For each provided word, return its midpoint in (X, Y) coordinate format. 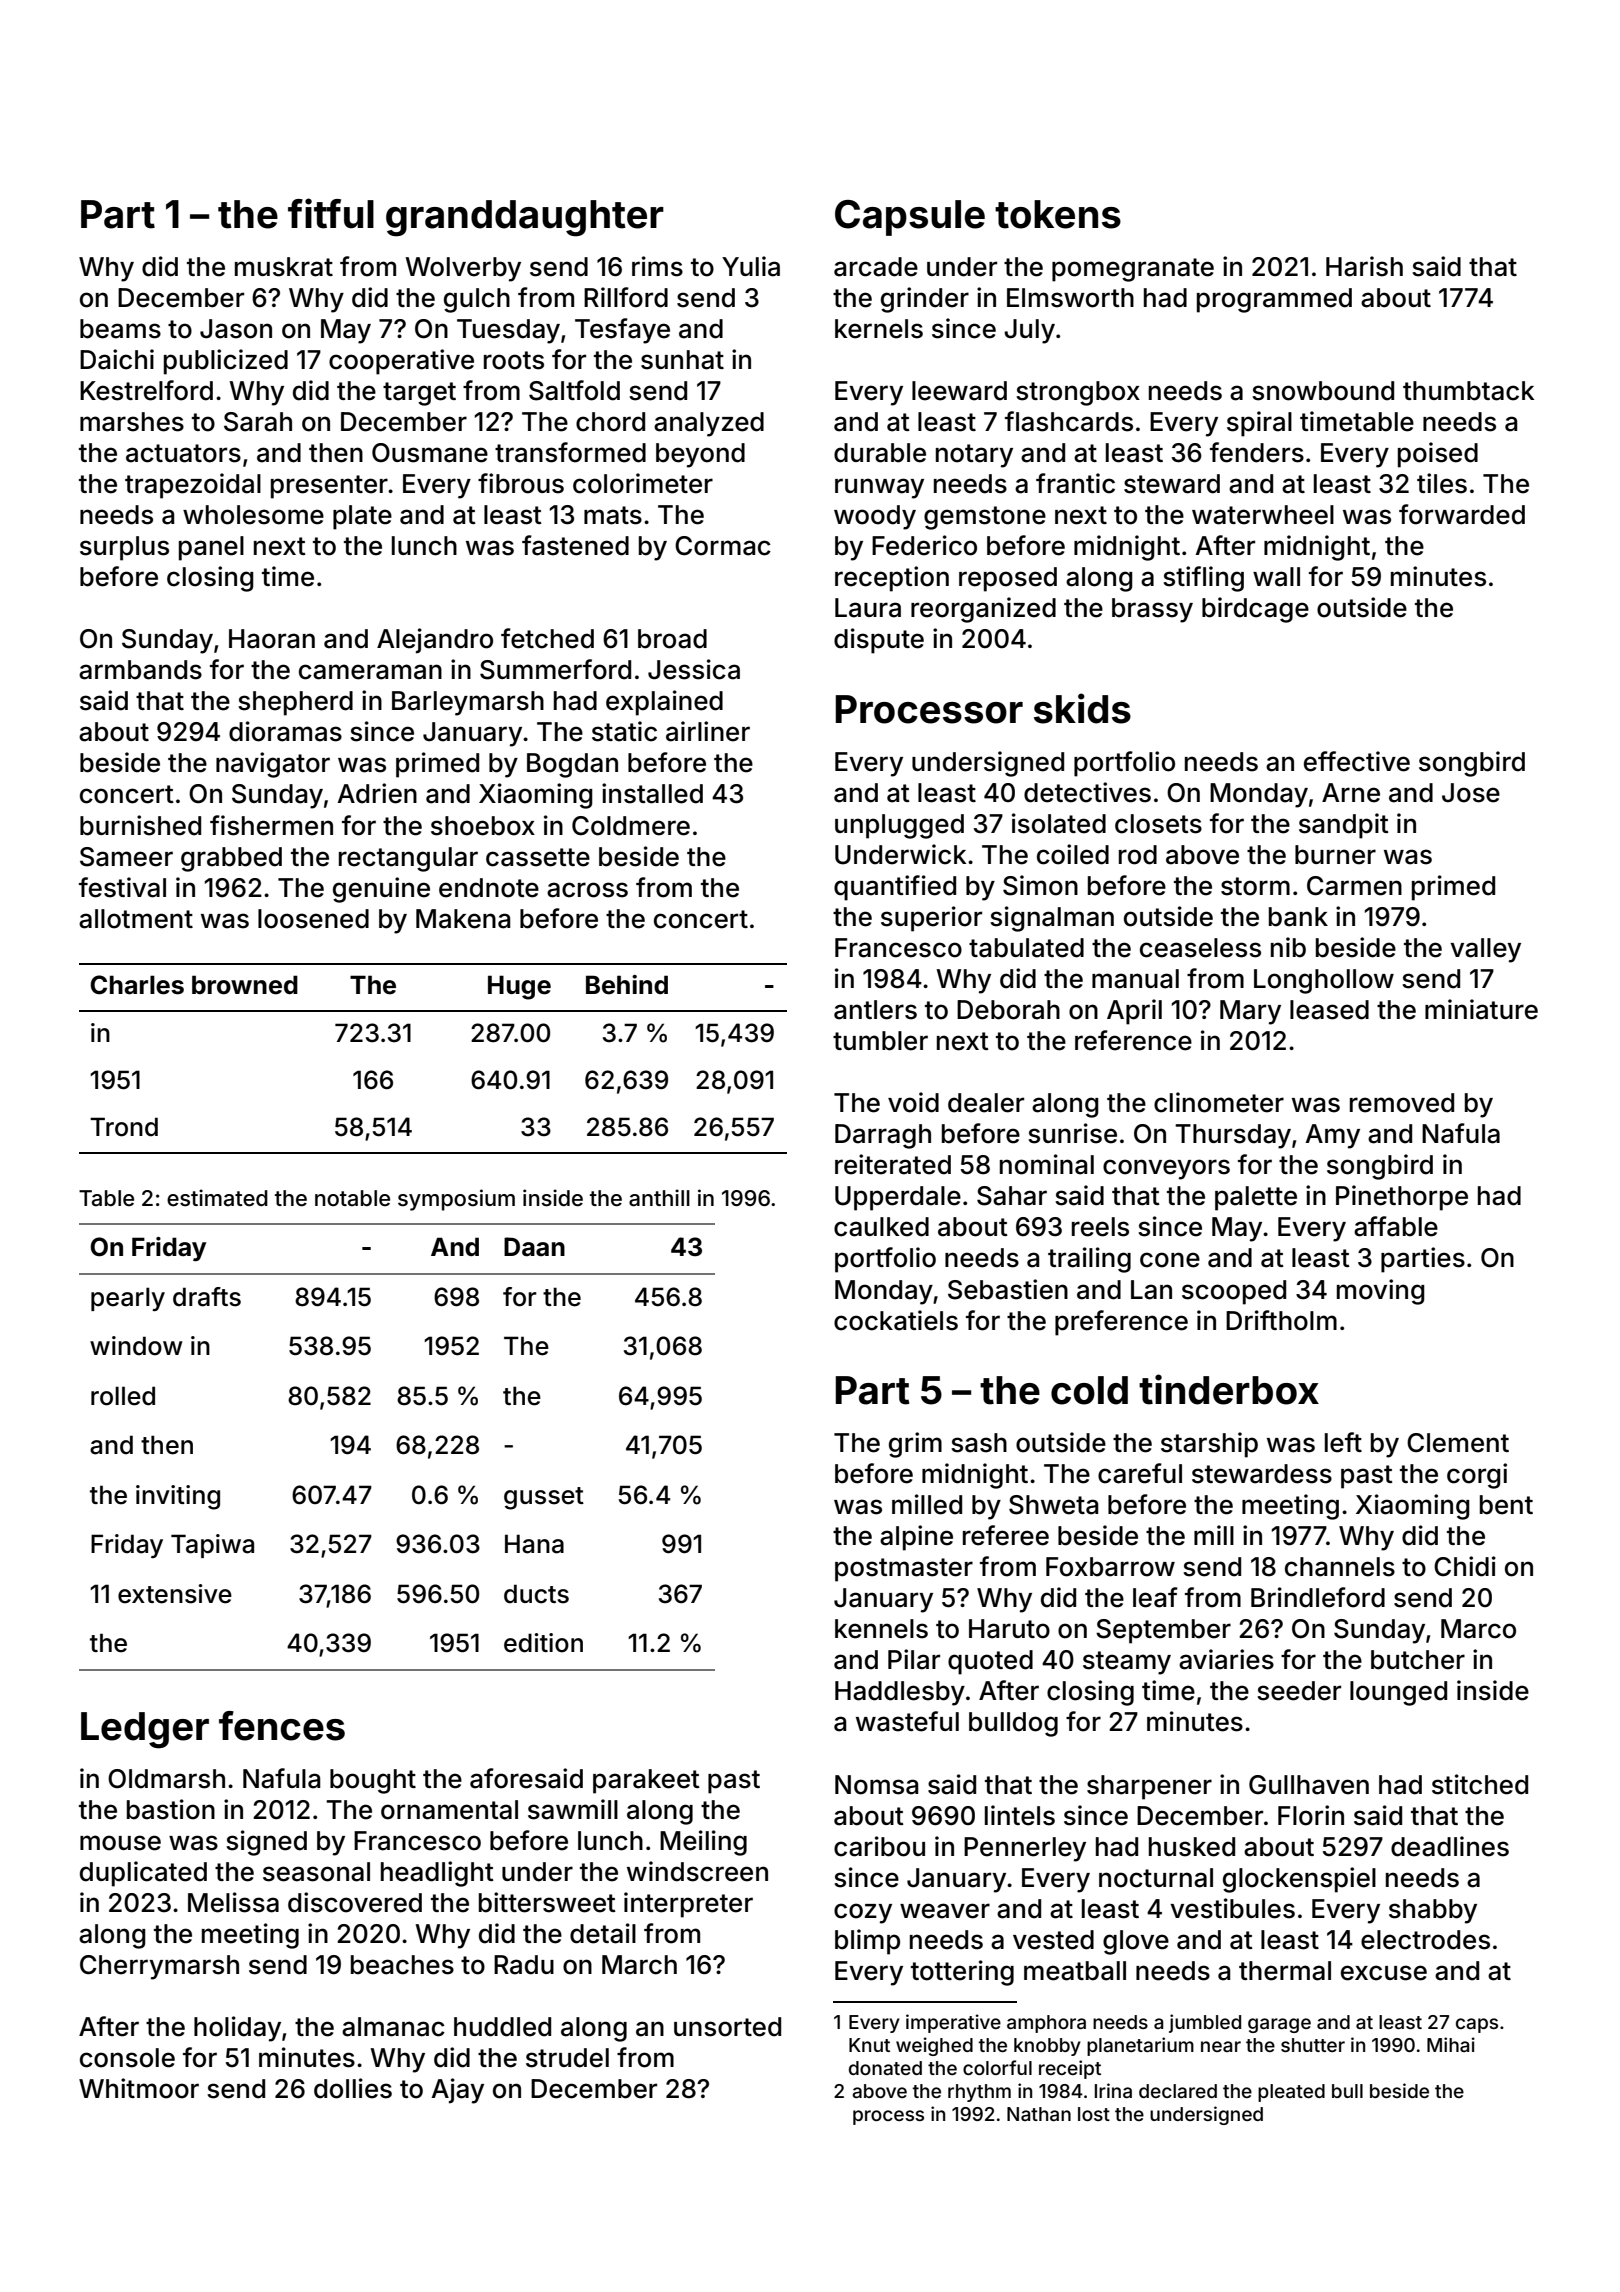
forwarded (1462, 514)
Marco (1478, 1629)
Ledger (145, 1730)
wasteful (907, 1721)
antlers (875, 1010)
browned (245, 985)
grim (915, 1445)
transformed (570, 452)
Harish (1364, 266)
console (127, 2058)
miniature (1481, 1009)
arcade (876, 267)
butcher (1418, 1660)
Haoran (272, 639)
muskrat (284, 267)
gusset (544, 1498)
